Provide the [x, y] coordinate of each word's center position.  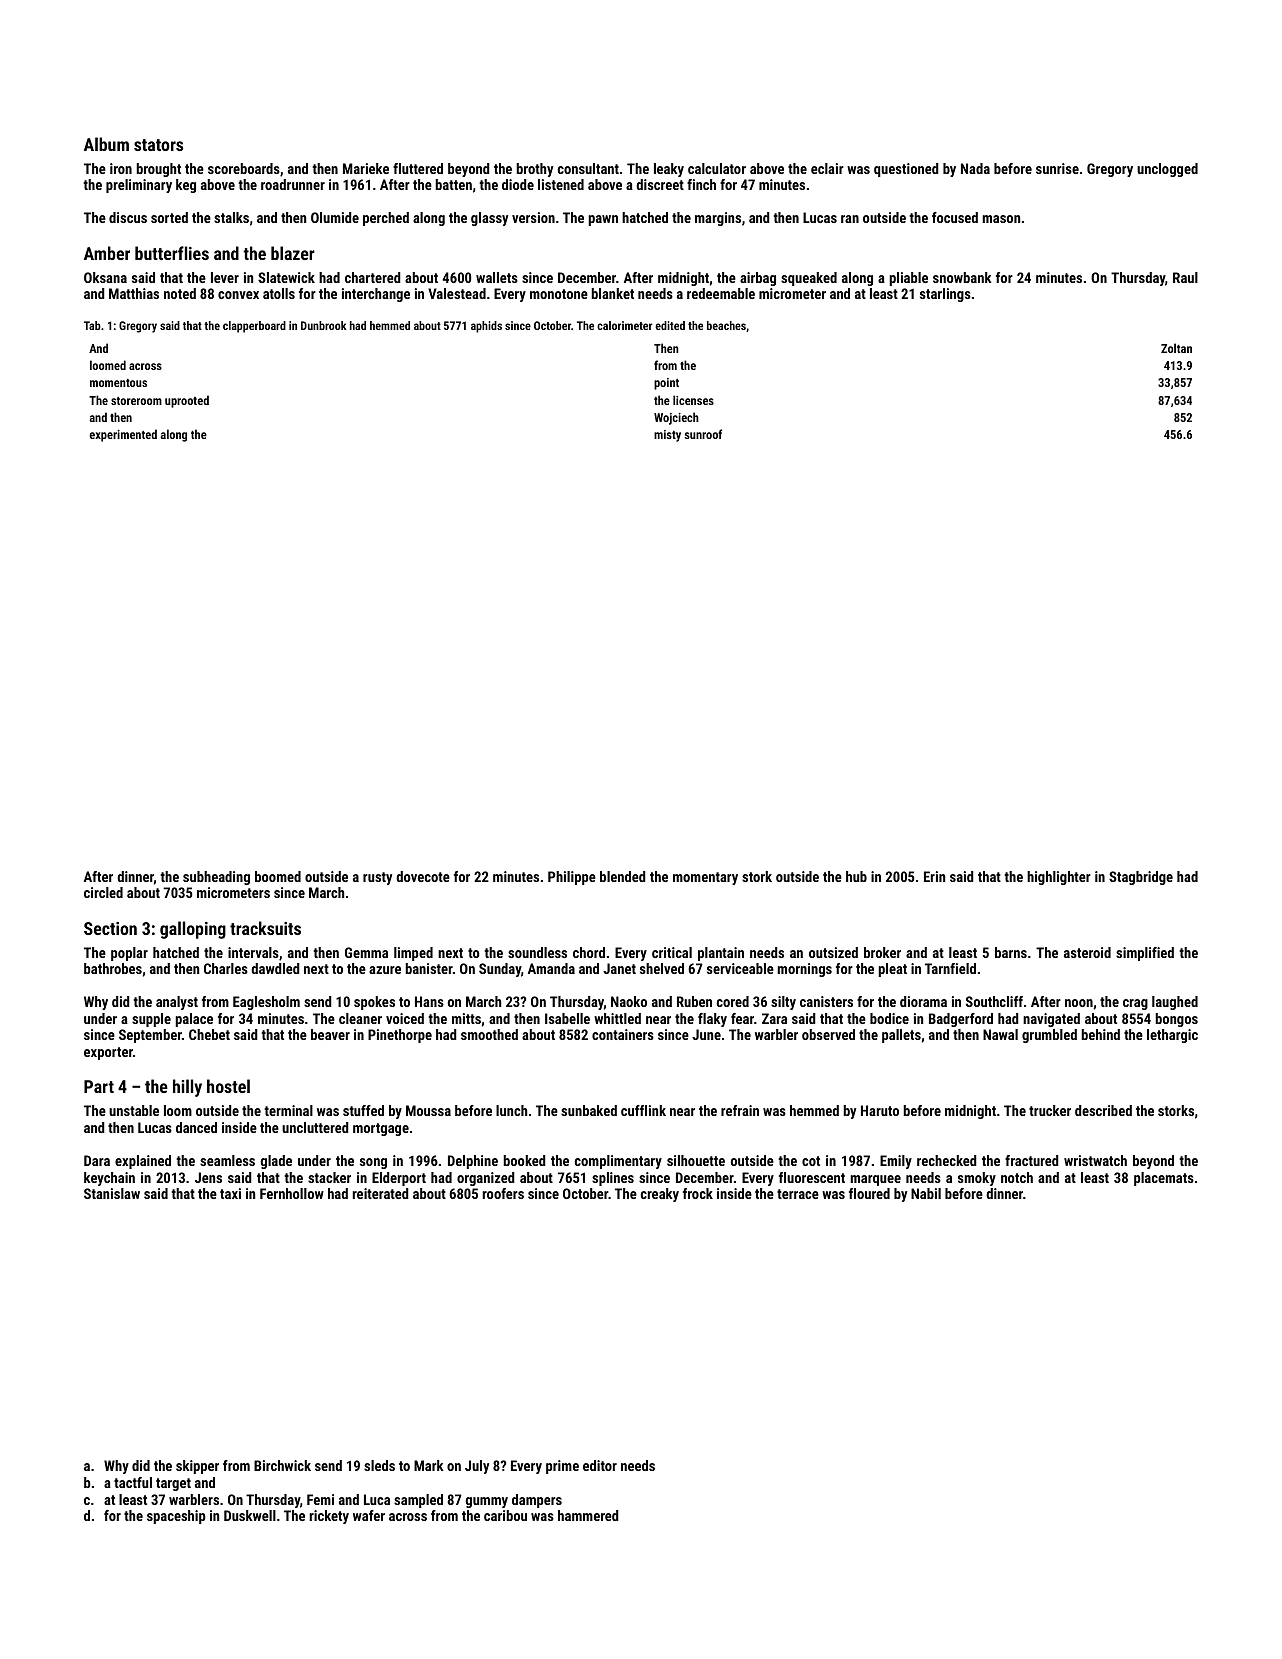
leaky [669, 170]
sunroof [703, 434]
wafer [369, 1515]
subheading [216, 878]
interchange [376, 295]
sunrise [1057, 168]
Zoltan [1176, 348]
